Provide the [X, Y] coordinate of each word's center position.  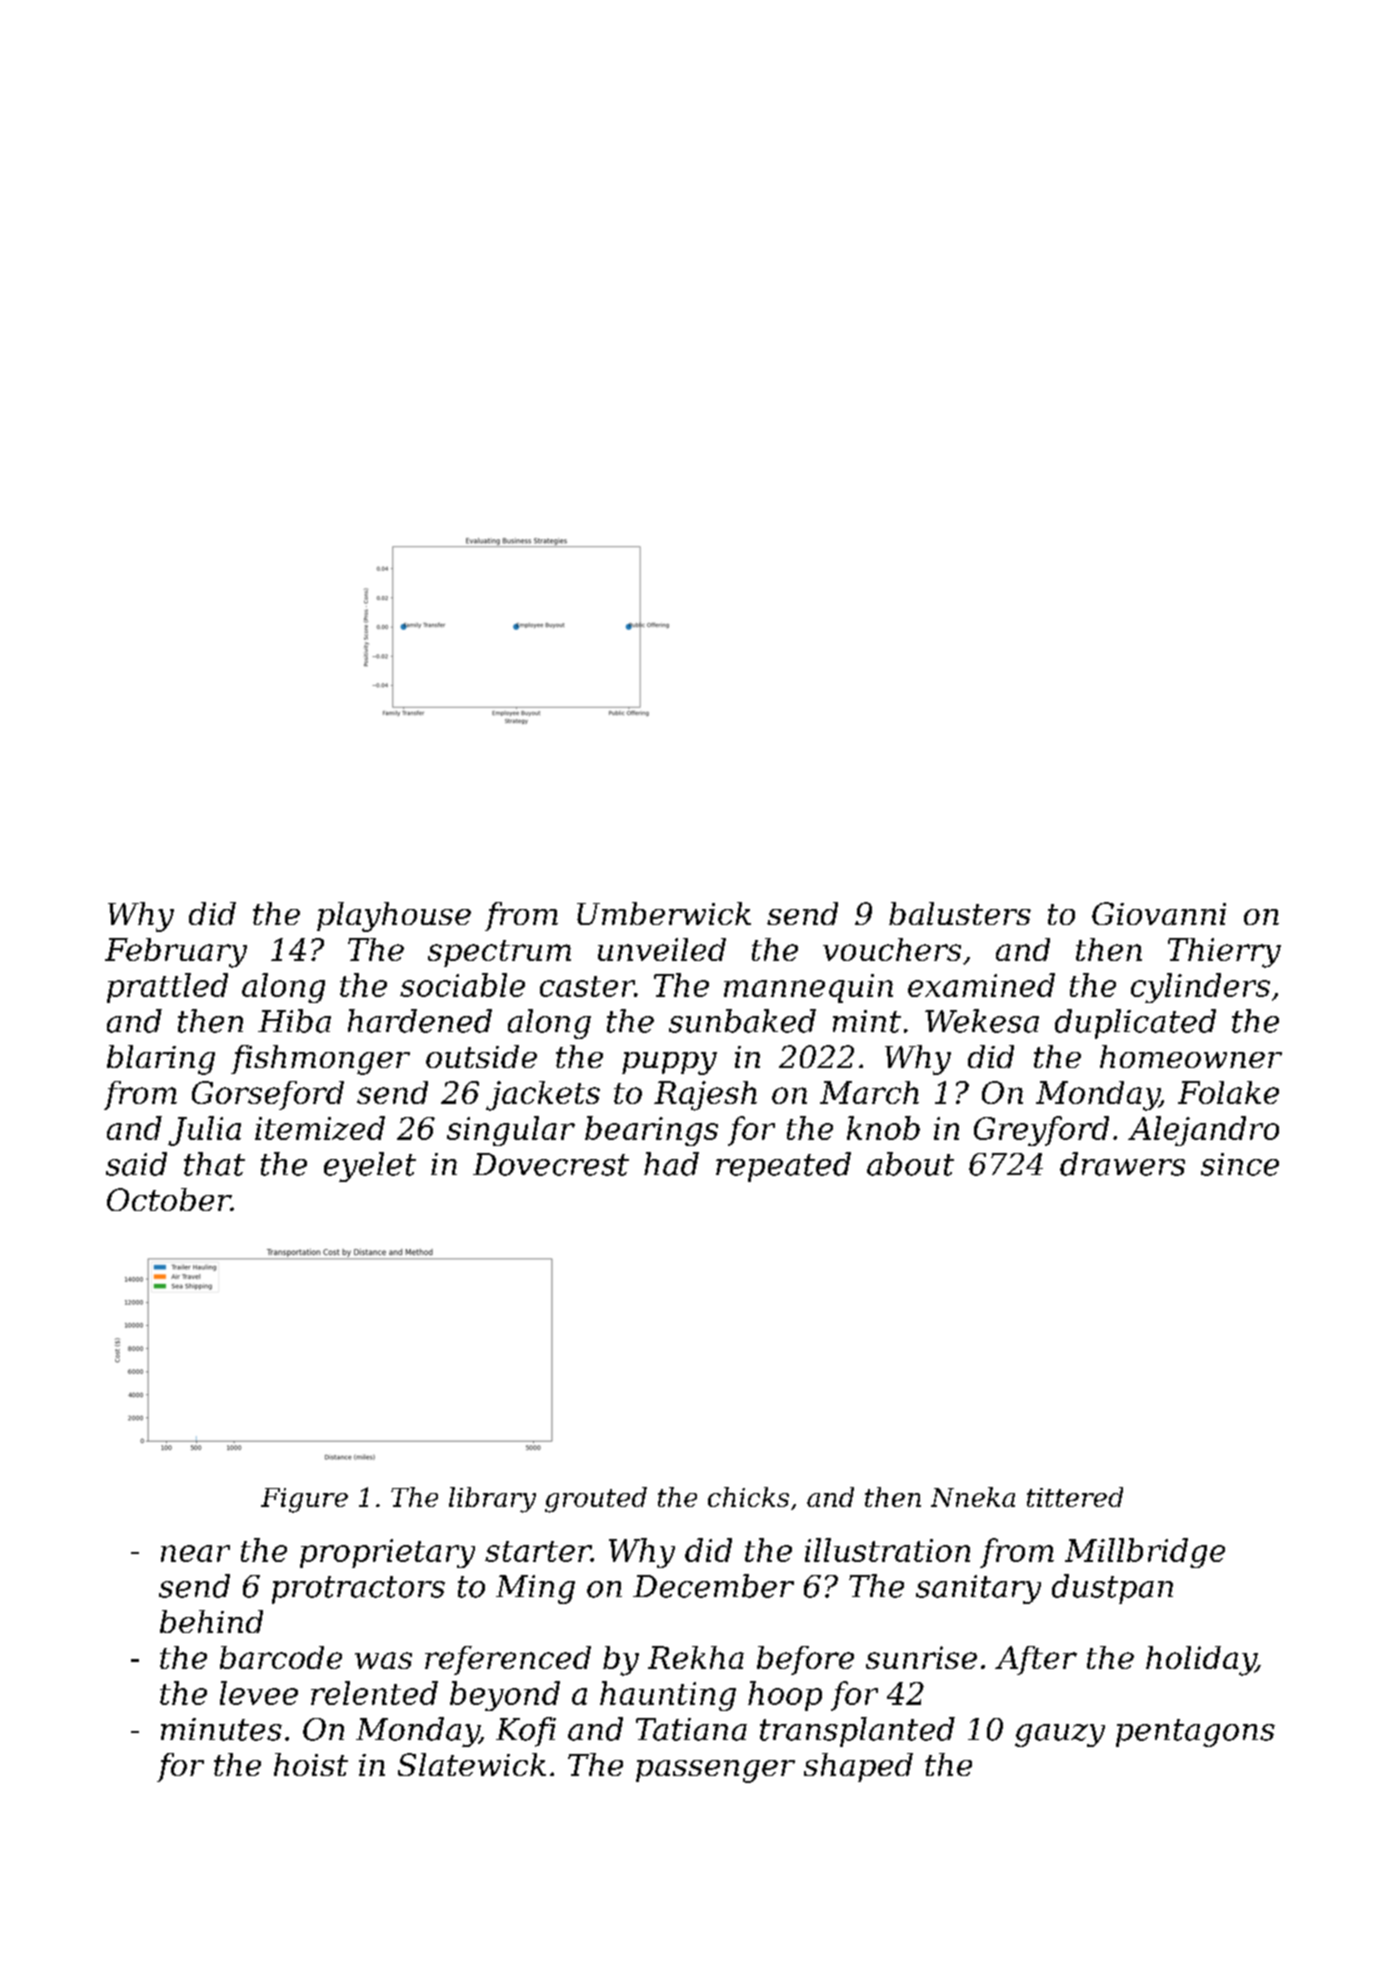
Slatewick [472, 1764]
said [136, 1164]
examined [981, 985]
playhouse [394, 917]
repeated [783, 1167]
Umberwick [664, 913]
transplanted [857, 1732]
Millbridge [1145, 1553]
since [1240, 1164]
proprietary [387, 1553]
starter [538, 1551]
